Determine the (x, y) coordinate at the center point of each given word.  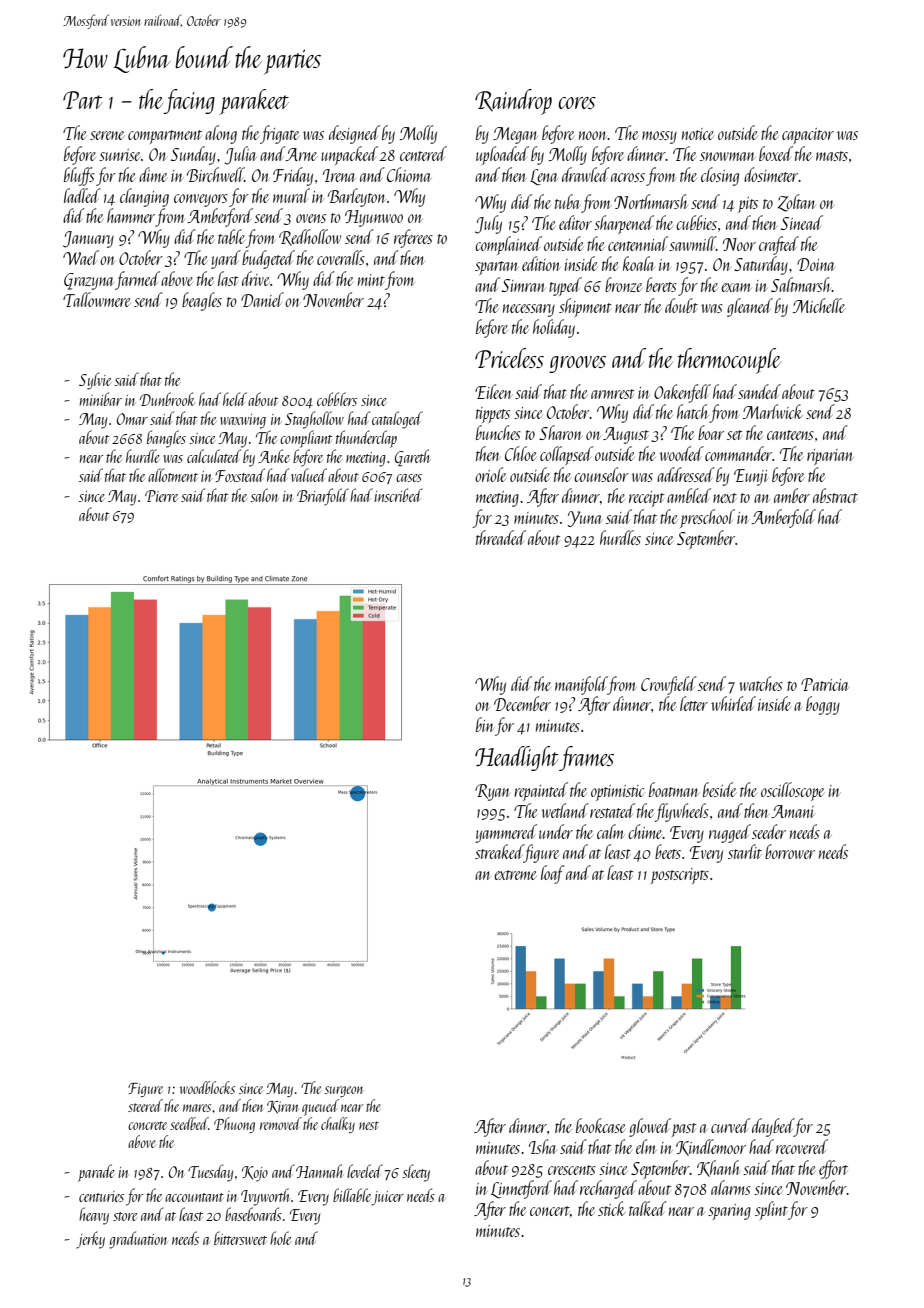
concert (550, 1211)
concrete (147, 1125)
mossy (659, 137)
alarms (731, 1187)
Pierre (161, 496)
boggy (823, 705)
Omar (132, 419)
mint (371, 280)
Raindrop (513, 102)
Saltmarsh (801, 284)
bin (485, 724)
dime (153, 174)
